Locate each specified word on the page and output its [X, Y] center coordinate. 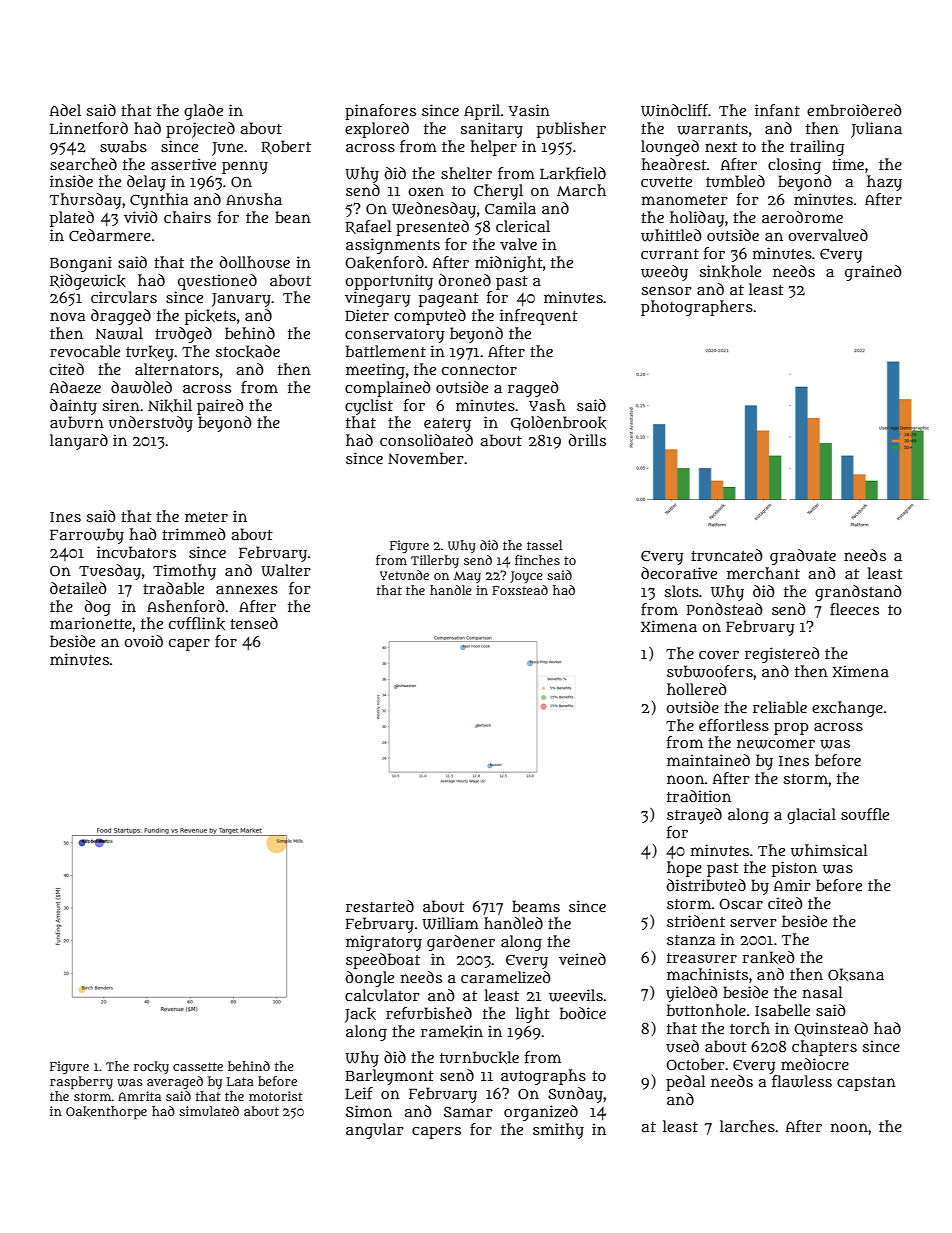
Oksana [856, 974]
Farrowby [87, 536]
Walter [286, 570]
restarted [380, 906]
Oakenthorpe [106, 1113]
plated [72, 219]
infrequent [539, 317]
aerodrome [802, 217]
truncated [727, 555]
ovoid [143, 641]
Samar [468, 1112]
